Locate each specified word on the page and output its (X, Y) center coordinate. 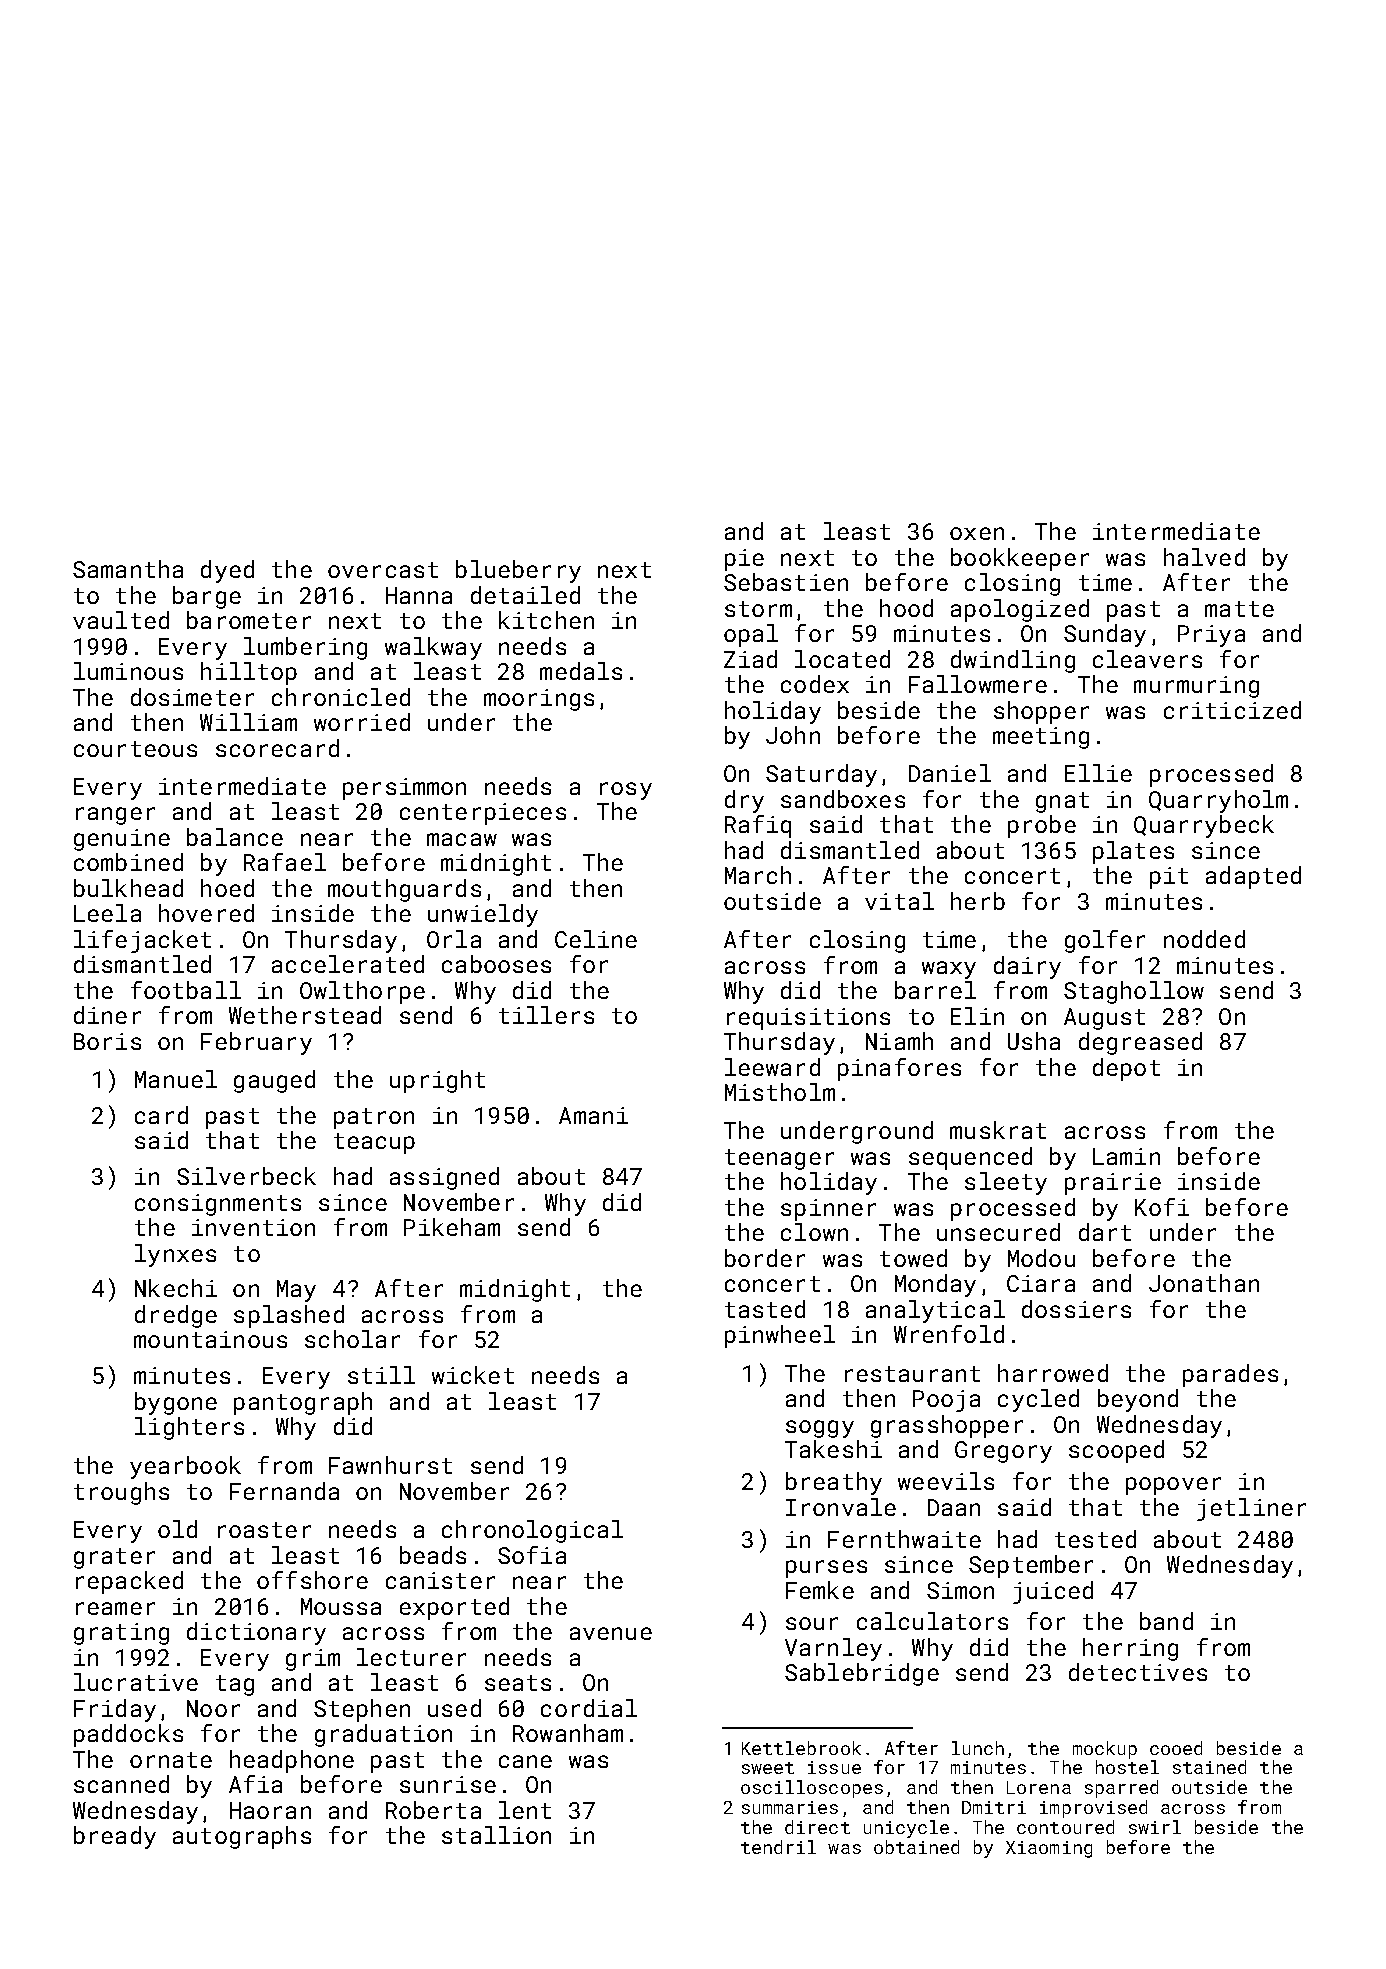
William (248, 722)
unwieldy (483, 915)
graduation (383, 1735)
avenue (611, 1633)
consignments (218, 1205)
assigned (444, 1178)
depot (1126, 1069)
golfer (1105, 941)
